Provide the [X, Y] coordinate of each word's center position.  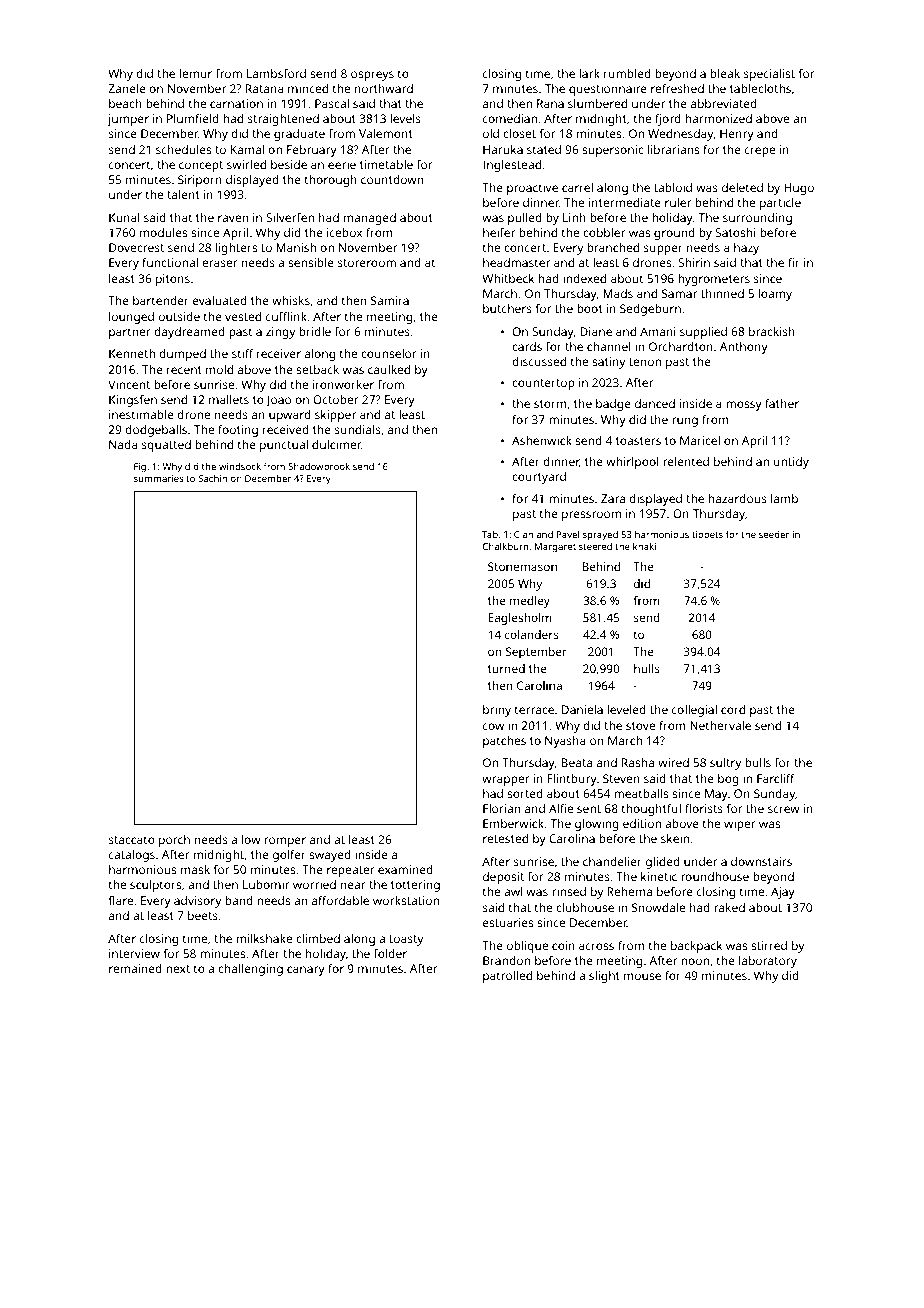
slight [604, 977]
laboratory [768, 962]
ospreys [372, 76]
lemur [196, 73]
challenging [250, 970]
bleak [725, 73]
